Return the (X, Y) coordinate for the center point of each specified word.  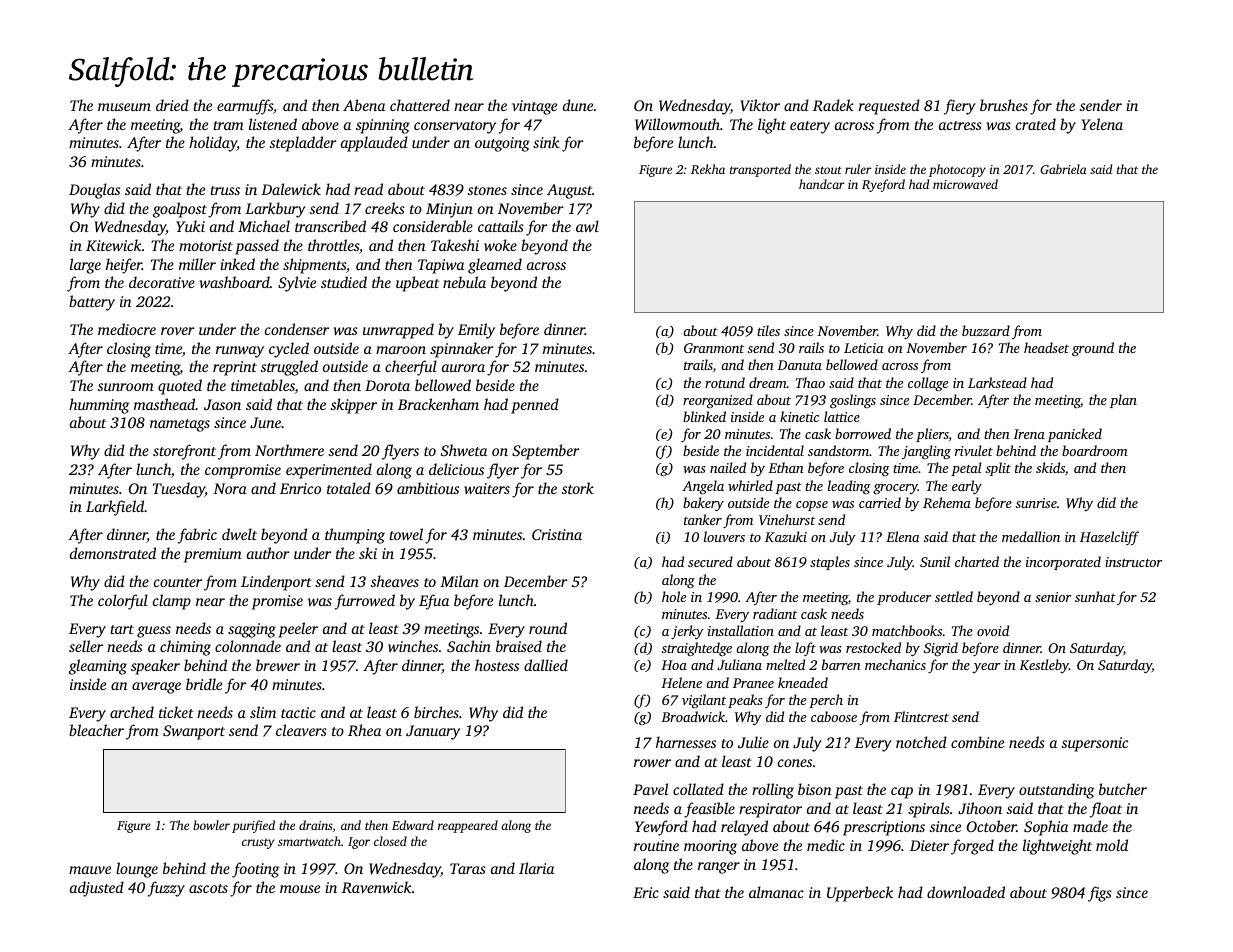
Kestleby (1044, 666)
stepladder (303, 144)
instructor (1133, 562)
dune (578, 105)
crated (1036, 124)
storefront (184, 452)
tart (122, 629)
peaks (745, 701)
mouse (300, 889)
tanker (703, 519)
